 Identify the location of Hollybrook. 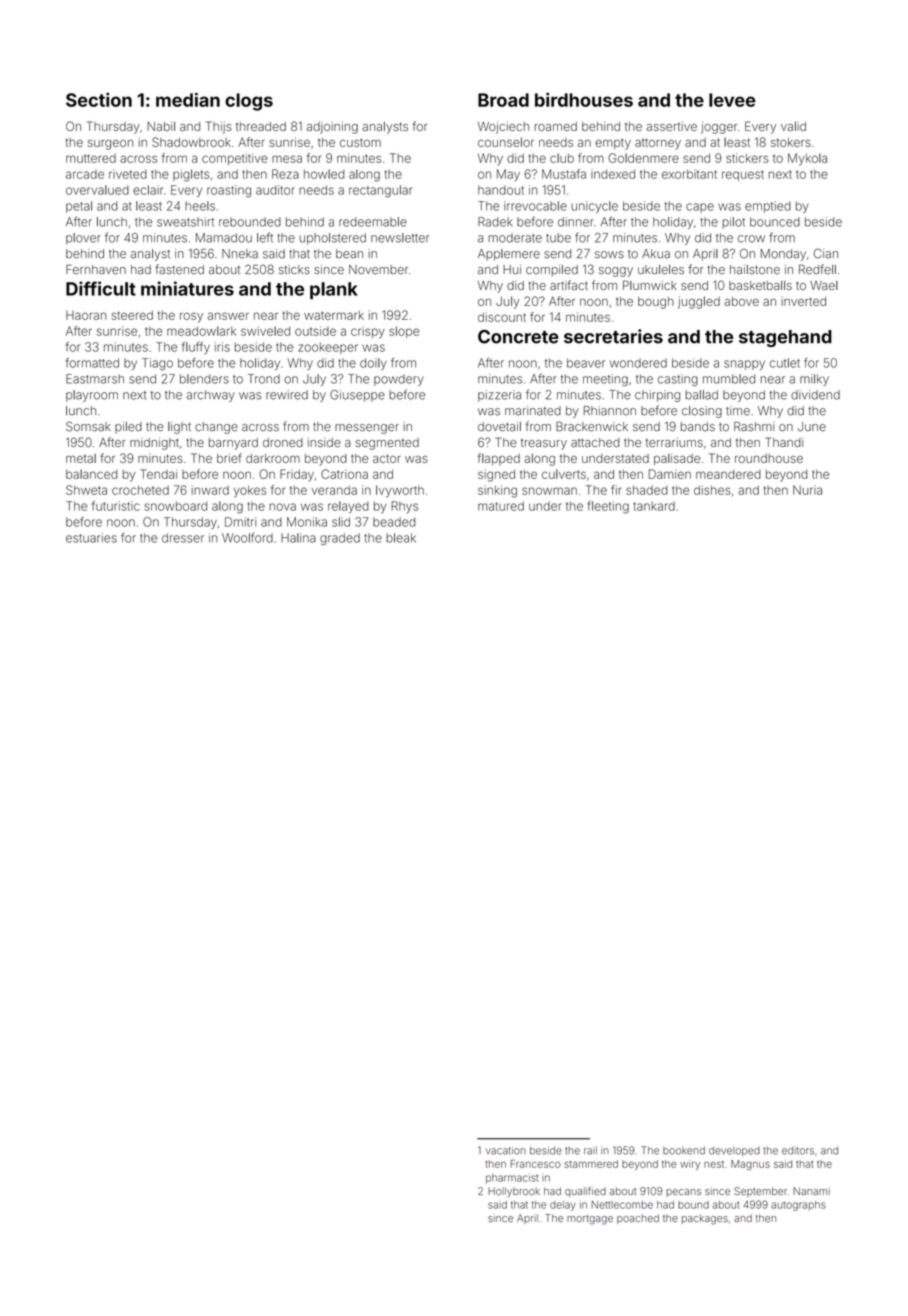
(514, 1192).
